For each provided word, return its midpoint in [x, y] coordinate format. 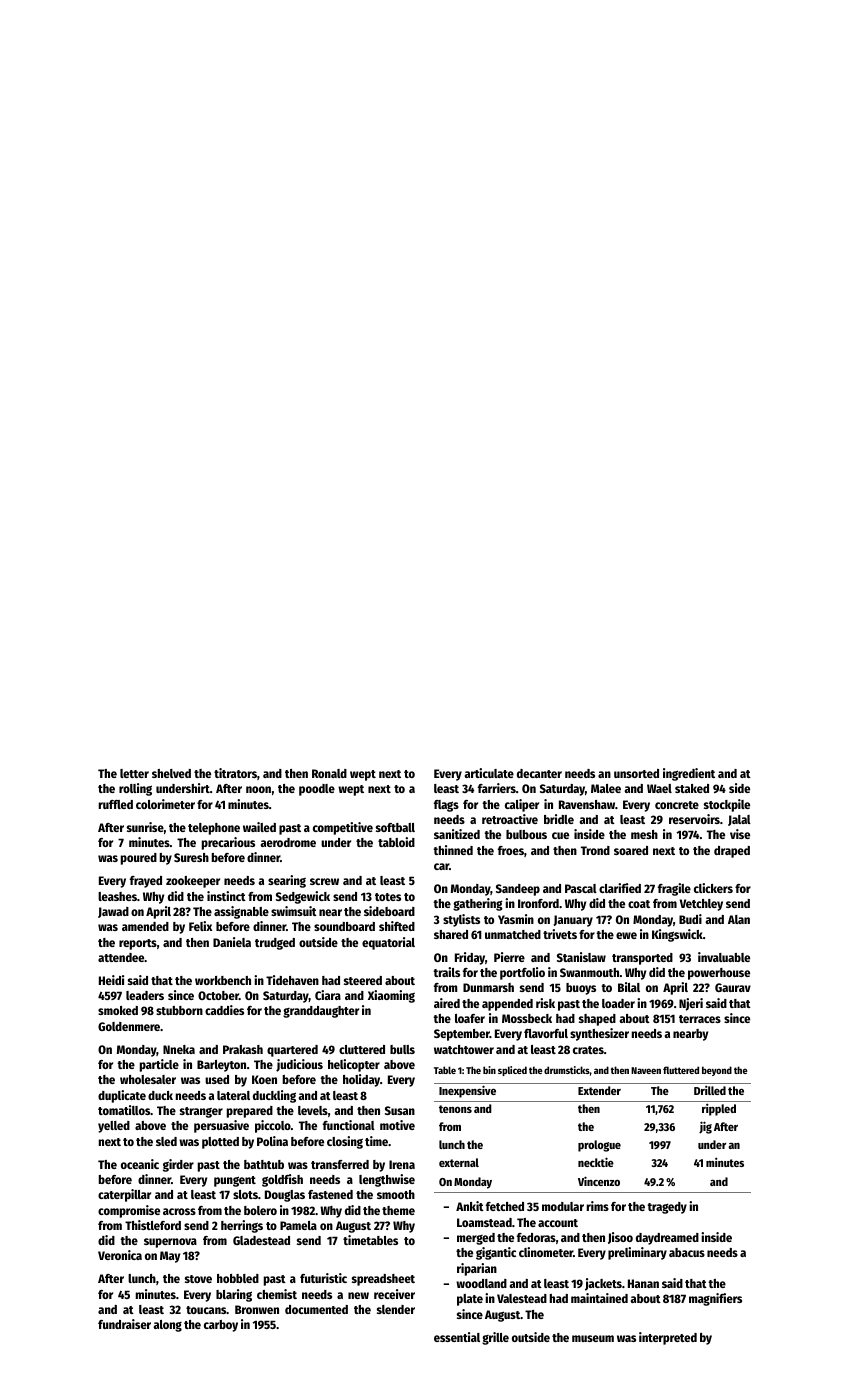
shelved [171, 773]
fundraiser [124, 1324]
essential [457, 1337]
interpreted [668, 1338]
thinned [453, 850]
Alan [739, 919]
